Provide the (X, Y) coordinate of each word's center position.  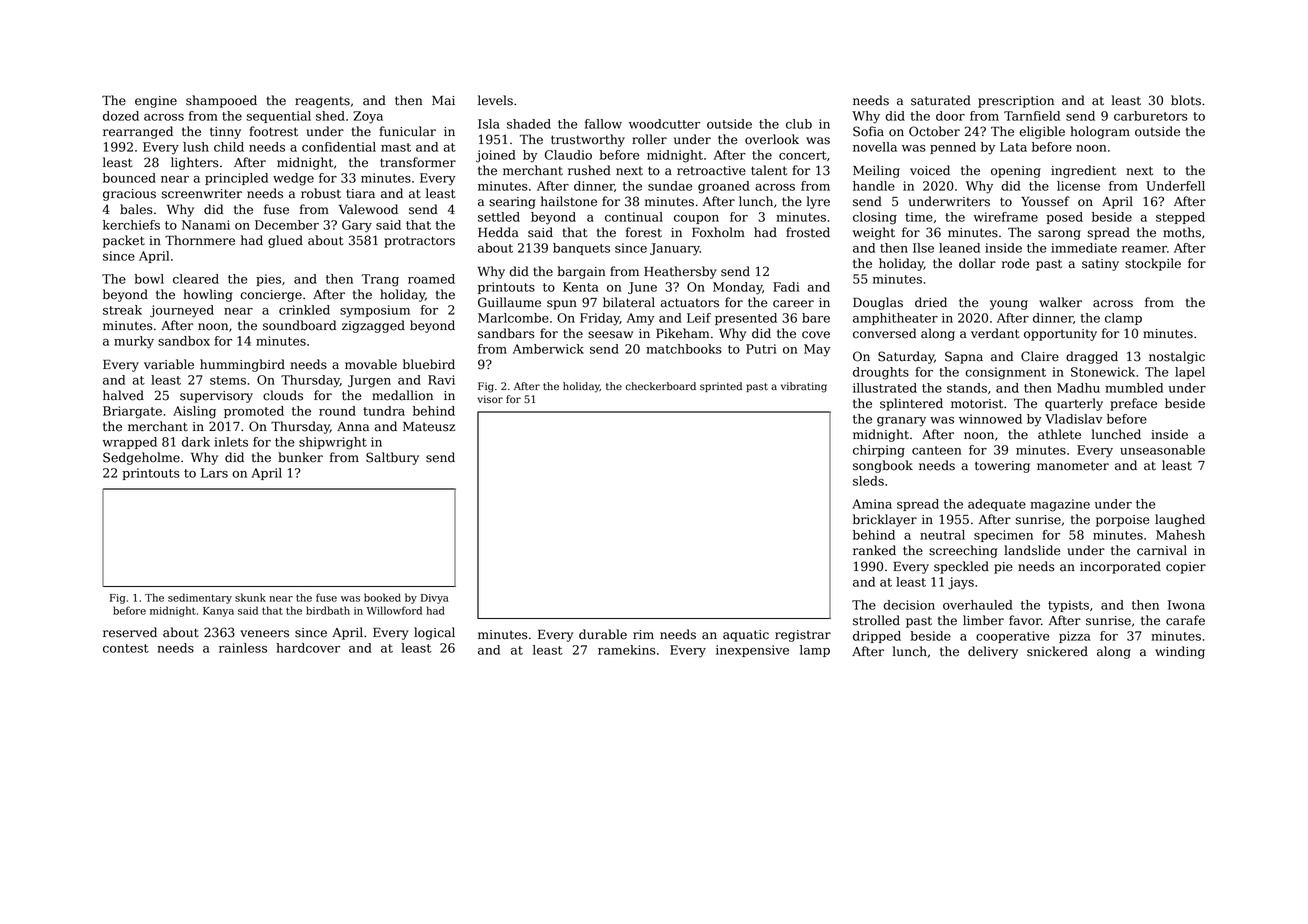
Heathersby (680, 272)
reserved (130, 632)
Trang (380, 280)
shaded (529, 124)
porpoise (1122, 521)
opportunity (1060, 335)
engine (156, 102)
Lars (214, 473)
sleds (868, 481)
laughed (1180, 520)
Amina (872, 504)
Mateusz (429, 427)
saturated (941, 100)
